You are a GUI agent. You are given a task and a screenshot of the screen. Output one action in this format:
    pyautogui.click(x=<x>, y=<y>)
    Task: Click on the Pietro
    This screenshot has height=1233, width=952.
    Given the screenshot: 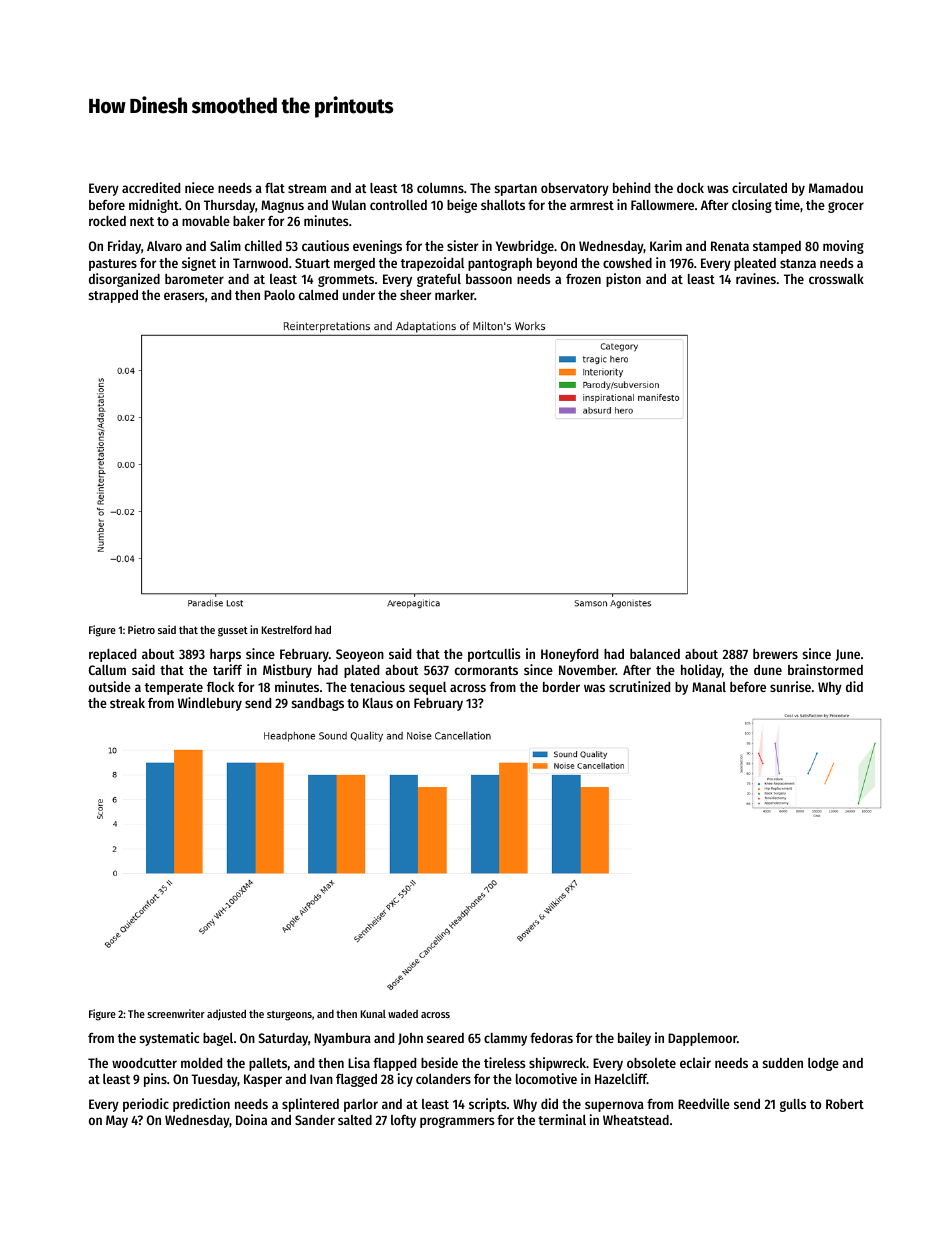 What is the action you would take?
    pyautogui.click(x=141, y=629)
